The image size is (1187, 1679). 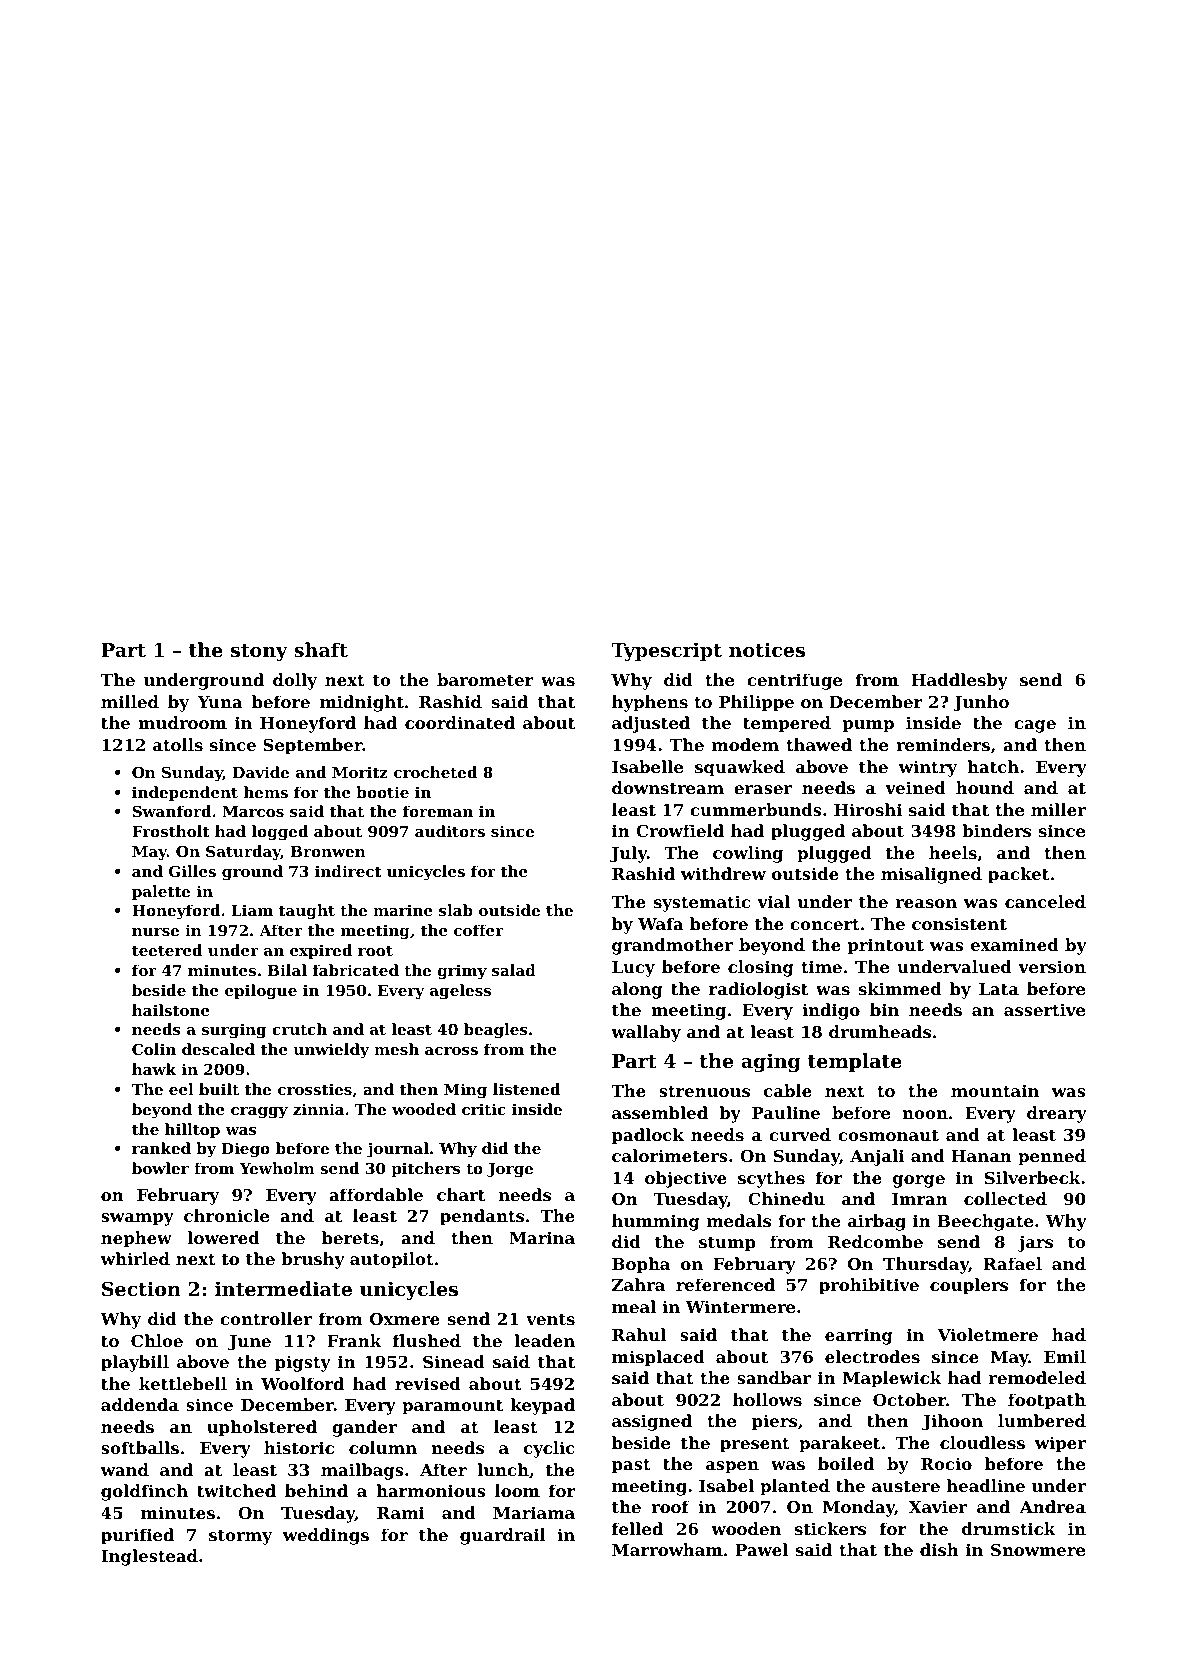 What do you see at coordinates (892, 1379) in the screenshot?
I see `Maplewick` at bounding box center [892, 1379].
